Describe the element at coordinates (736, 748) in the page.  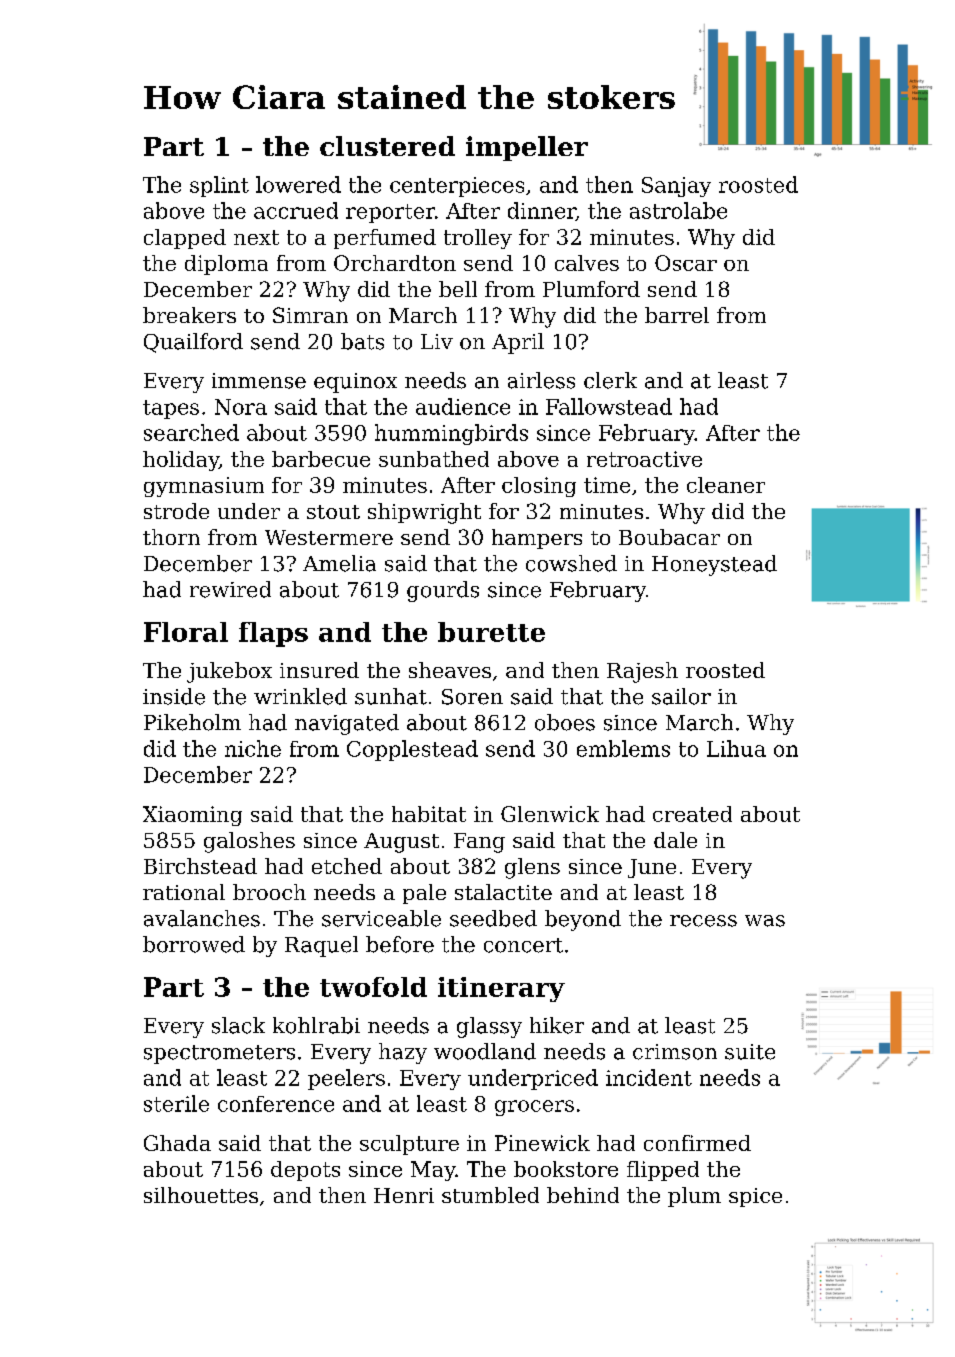
I see `Lihua` at that location.
